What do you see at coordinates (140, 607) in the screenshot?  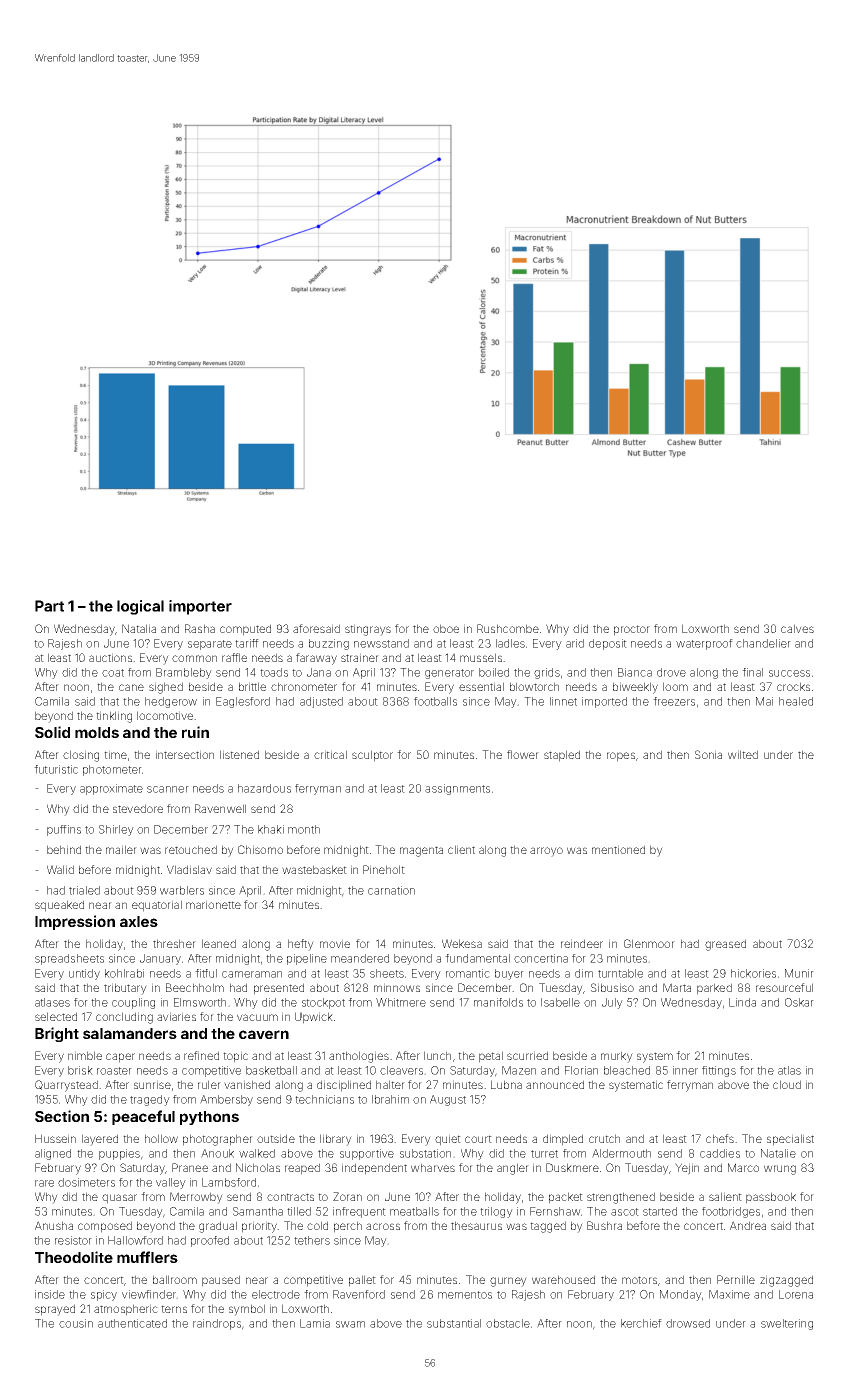 I see `logical` at bounding box center [140, 607].
